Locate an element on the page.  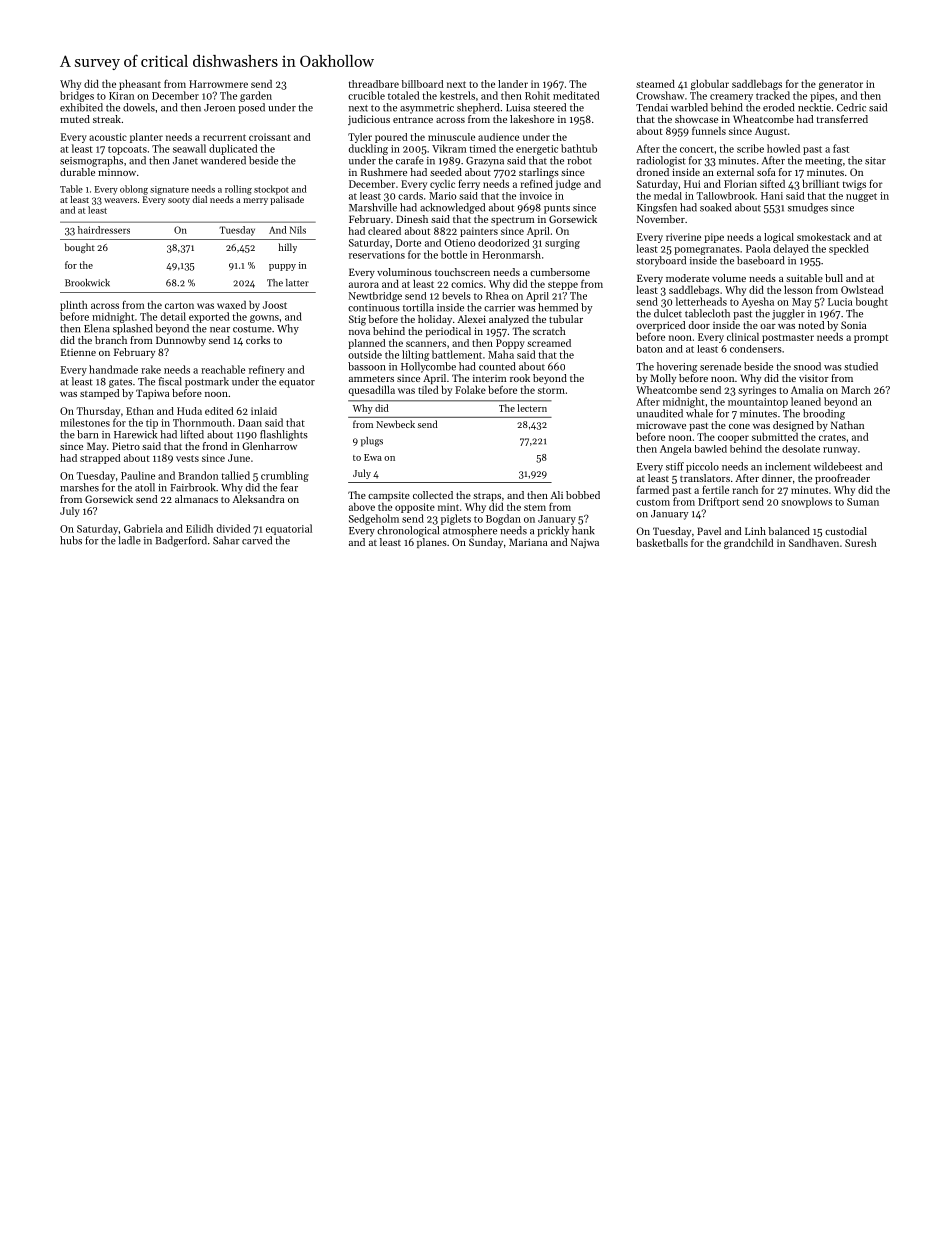
billboard is located at coordinates (422, 84).
